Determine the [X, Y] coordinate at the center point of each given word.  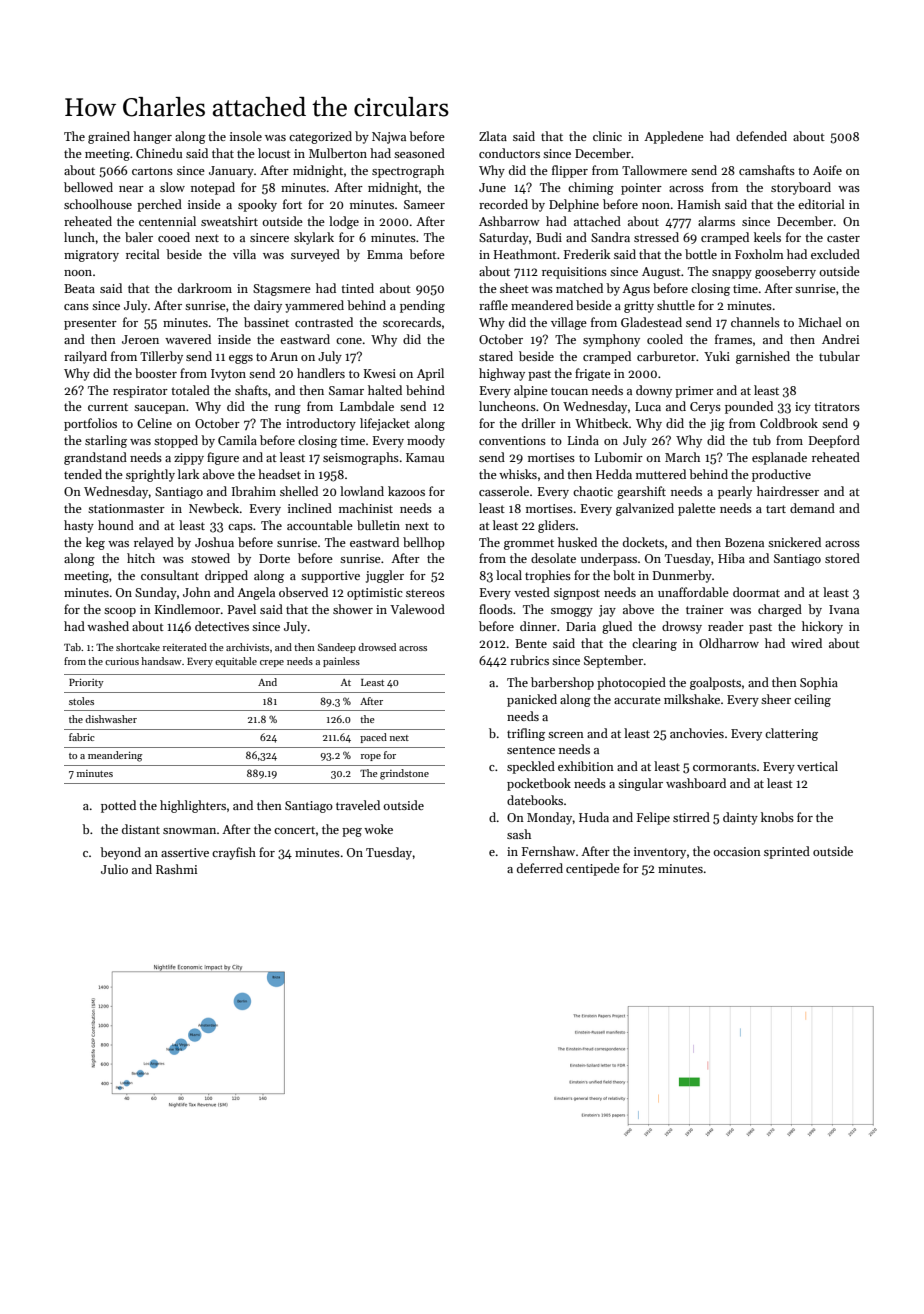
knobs [777, 817]
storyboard [801, 188]
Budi [549, 237]
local [509, 575]
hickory [822, 627]
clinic [607, 136]
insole [246, 136]
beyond [120, 853]
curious [122, 661]
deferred [540, 868]
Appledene [674, 137]
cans [76, 307]
